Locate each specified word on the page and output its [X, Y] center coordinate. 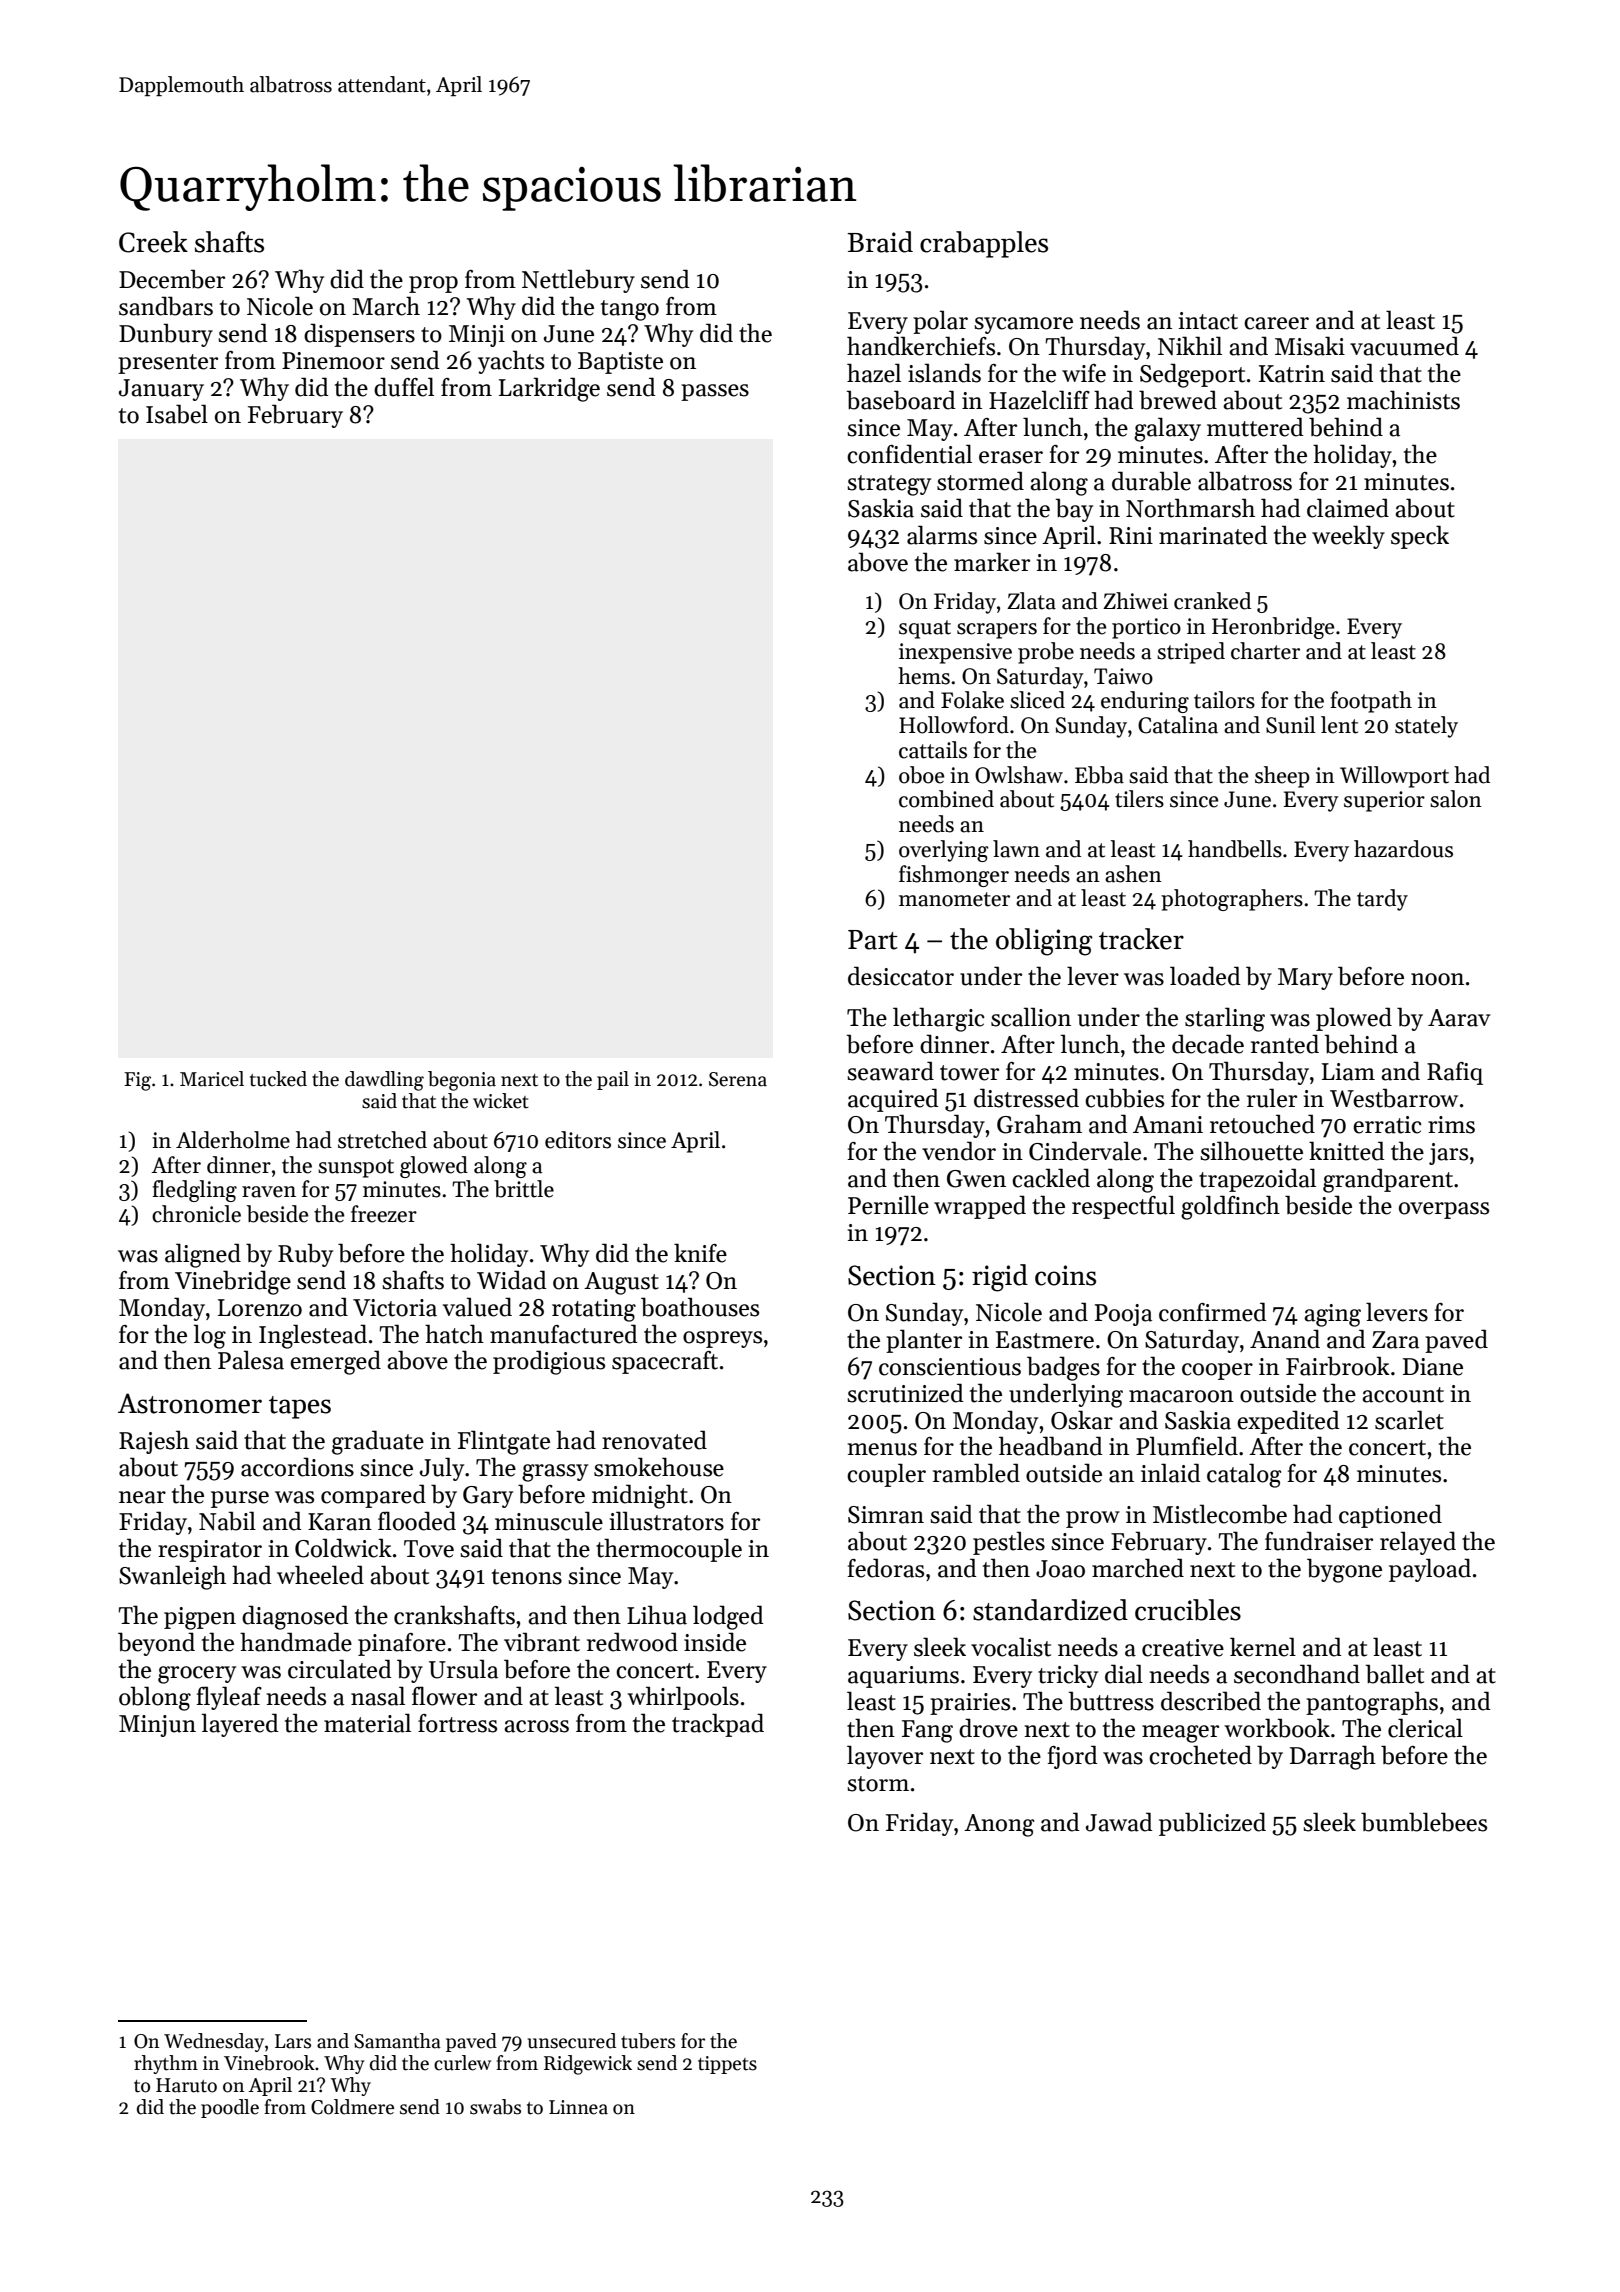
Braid [880, 242]
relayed [1418, 1543]
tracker [1141, 939]
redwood [632, 1642]
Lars [293, 2041]
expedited [1288, 1422]
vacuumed [1404, 346]
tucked [278, 1079]
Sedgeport [1192, 375]
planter [924, 1341]
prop [433, 284]
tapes [300, 1407]
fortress [457, 1723]
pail [613, 1080]
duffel [404, 387]
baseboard [901, 400]
